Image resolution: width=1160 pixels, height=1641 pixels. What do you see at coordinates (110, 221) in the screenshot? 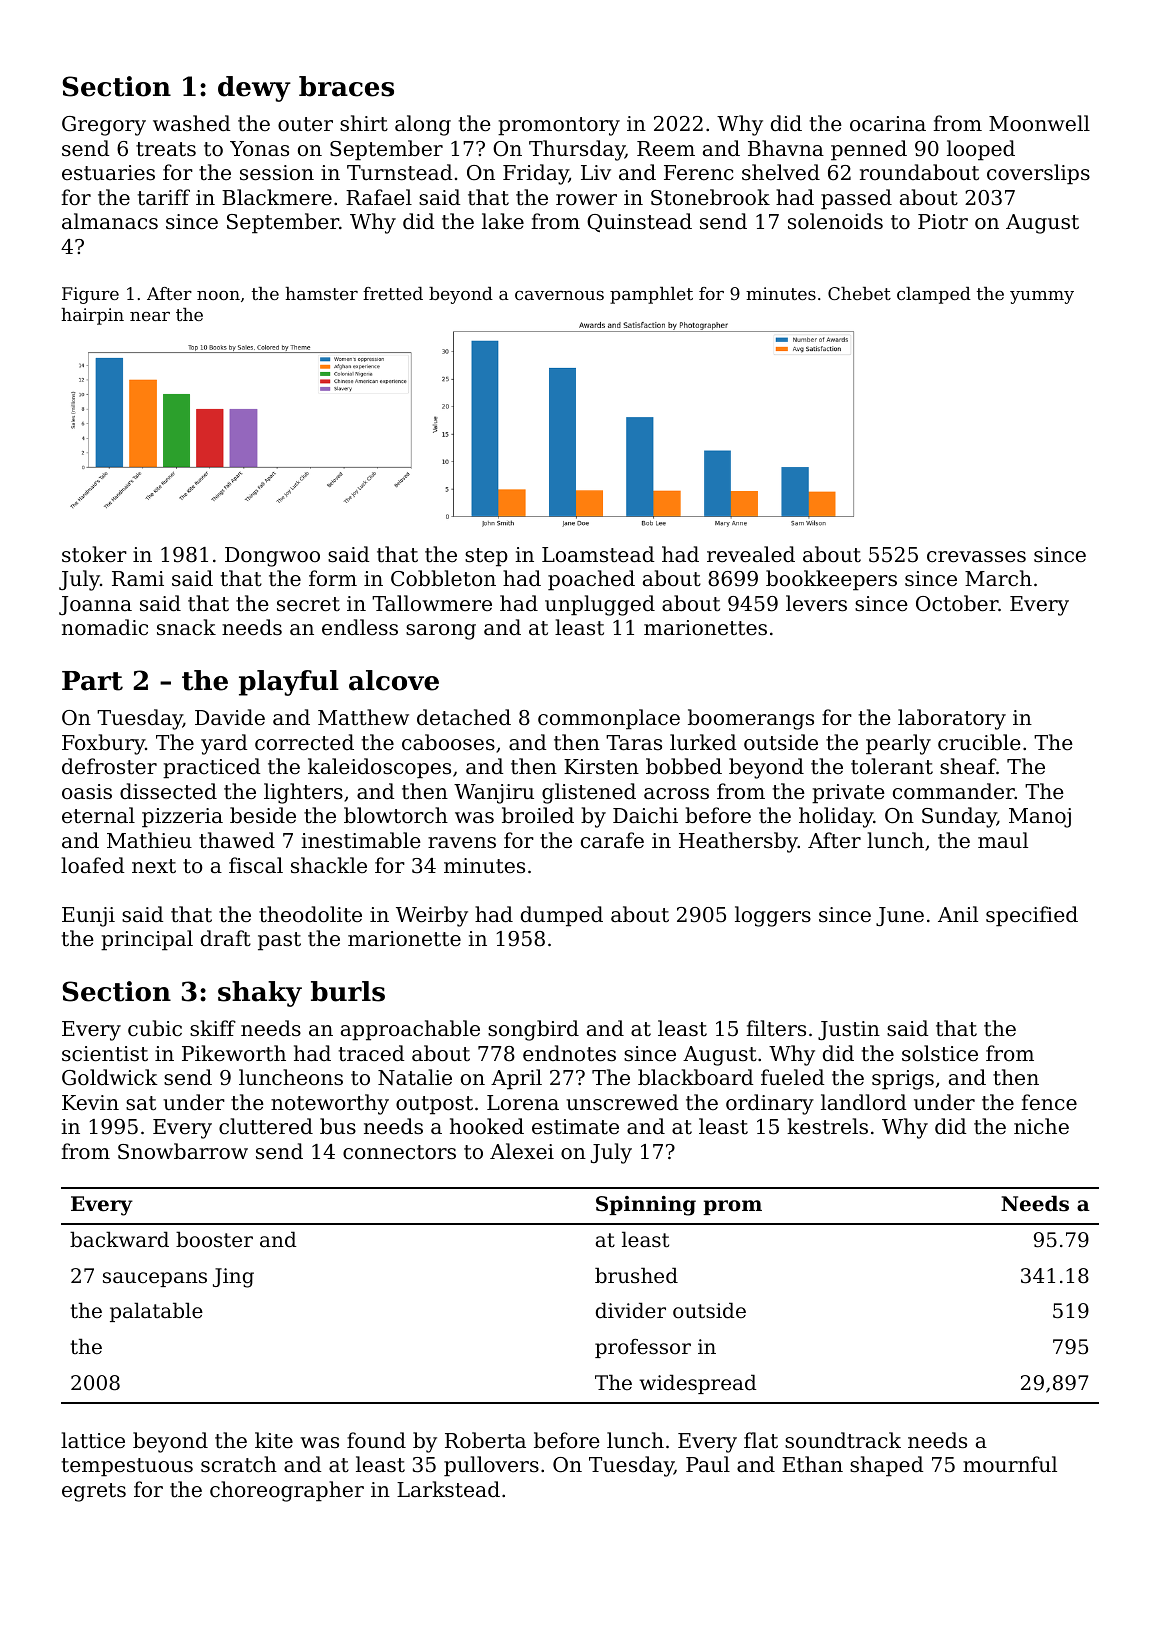
I see `almanacs` at bounding box center [110, 221].
